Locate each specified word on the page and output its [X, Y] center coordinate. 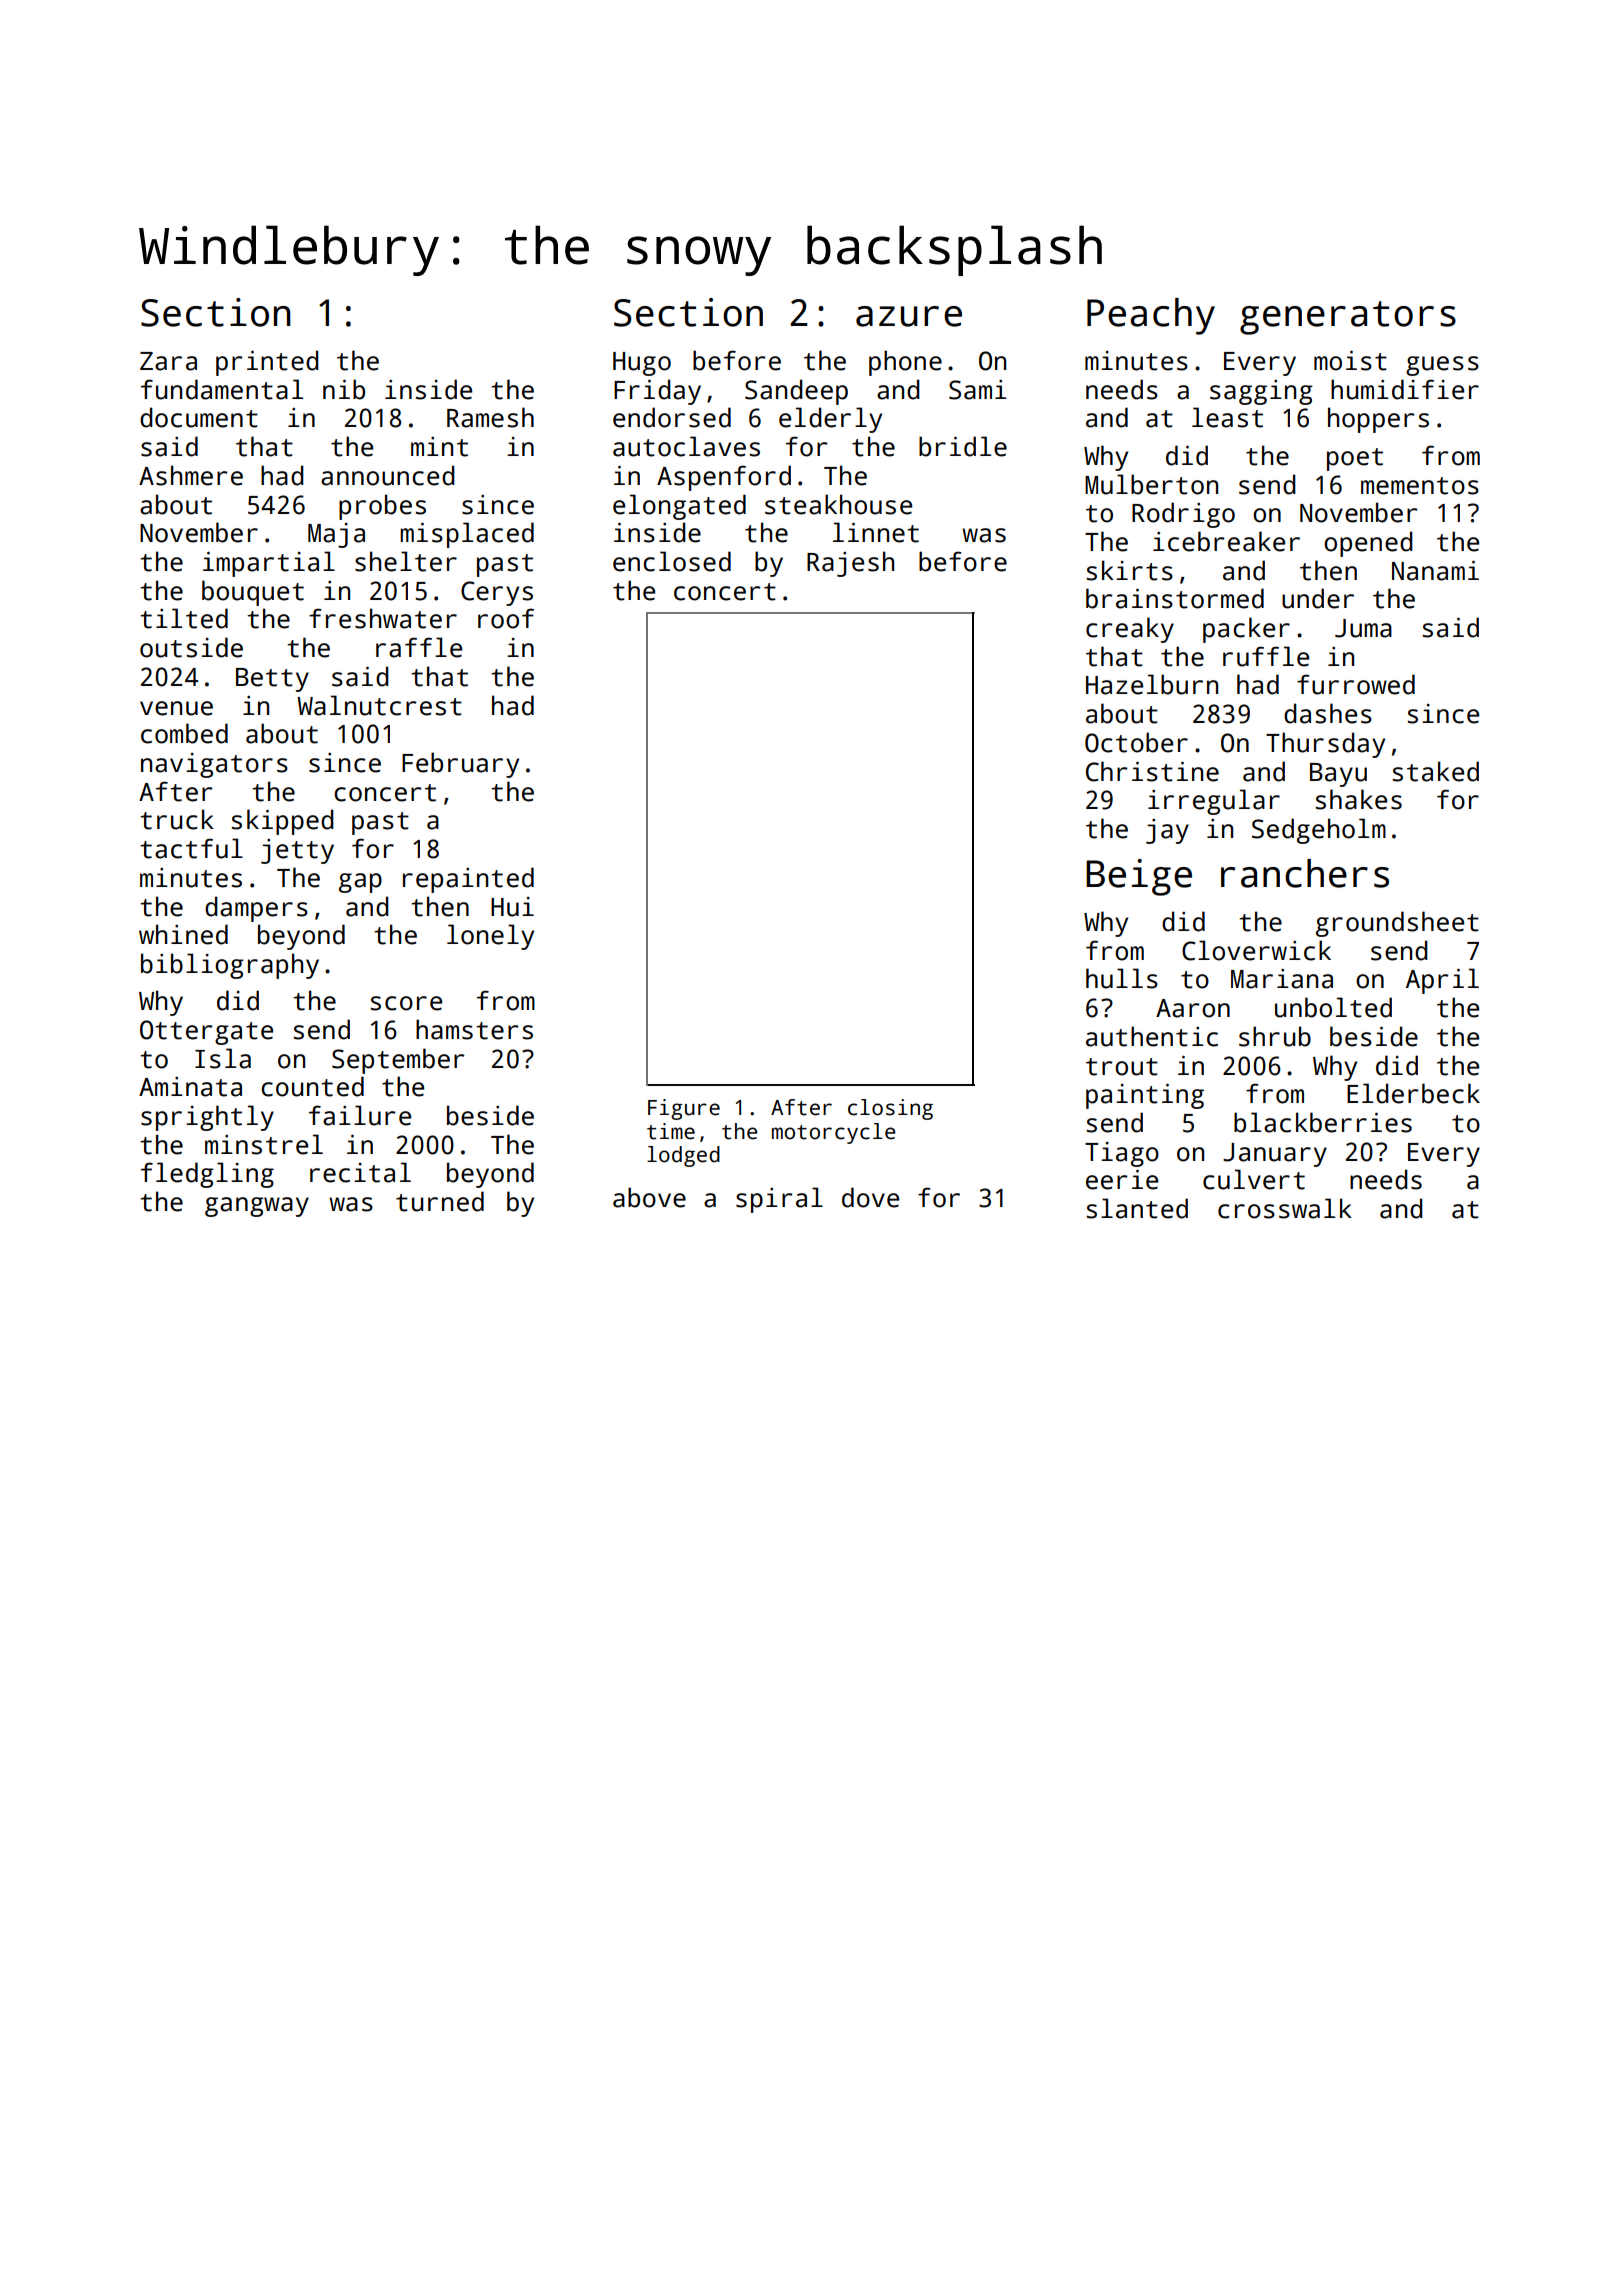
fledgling [207, 1175]
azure [909, 316]
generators [1348, 318]
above [649, 1197]
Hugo [642, 364]
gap [360, 883]
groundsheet [1397, 924]
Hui [512, 907]
